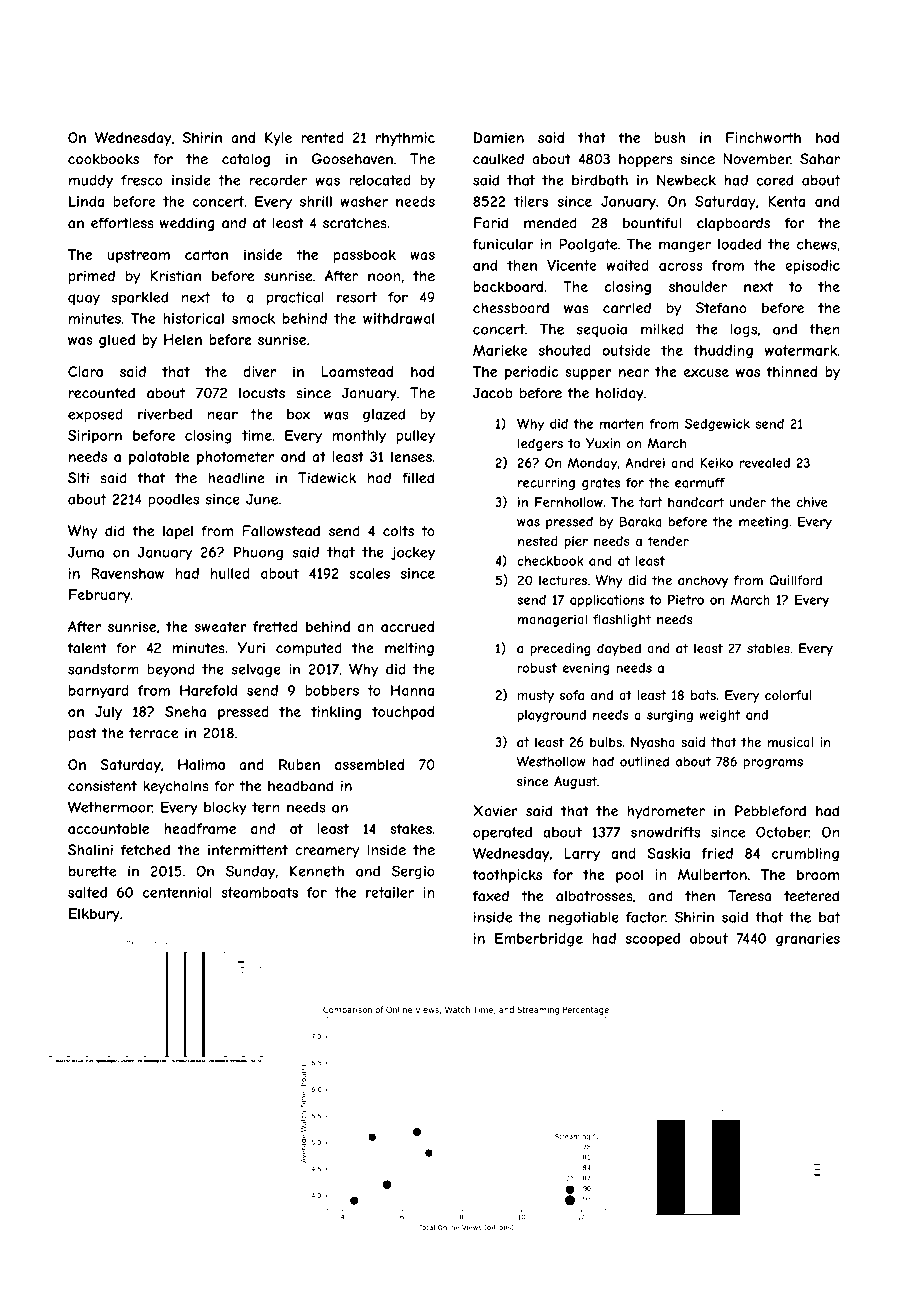 The width and height of the screenshot is (908, 1316). What do you see at coordinates (812, 267) in the screenshot?
I see `episodic` at bounding box center [812, 267].
